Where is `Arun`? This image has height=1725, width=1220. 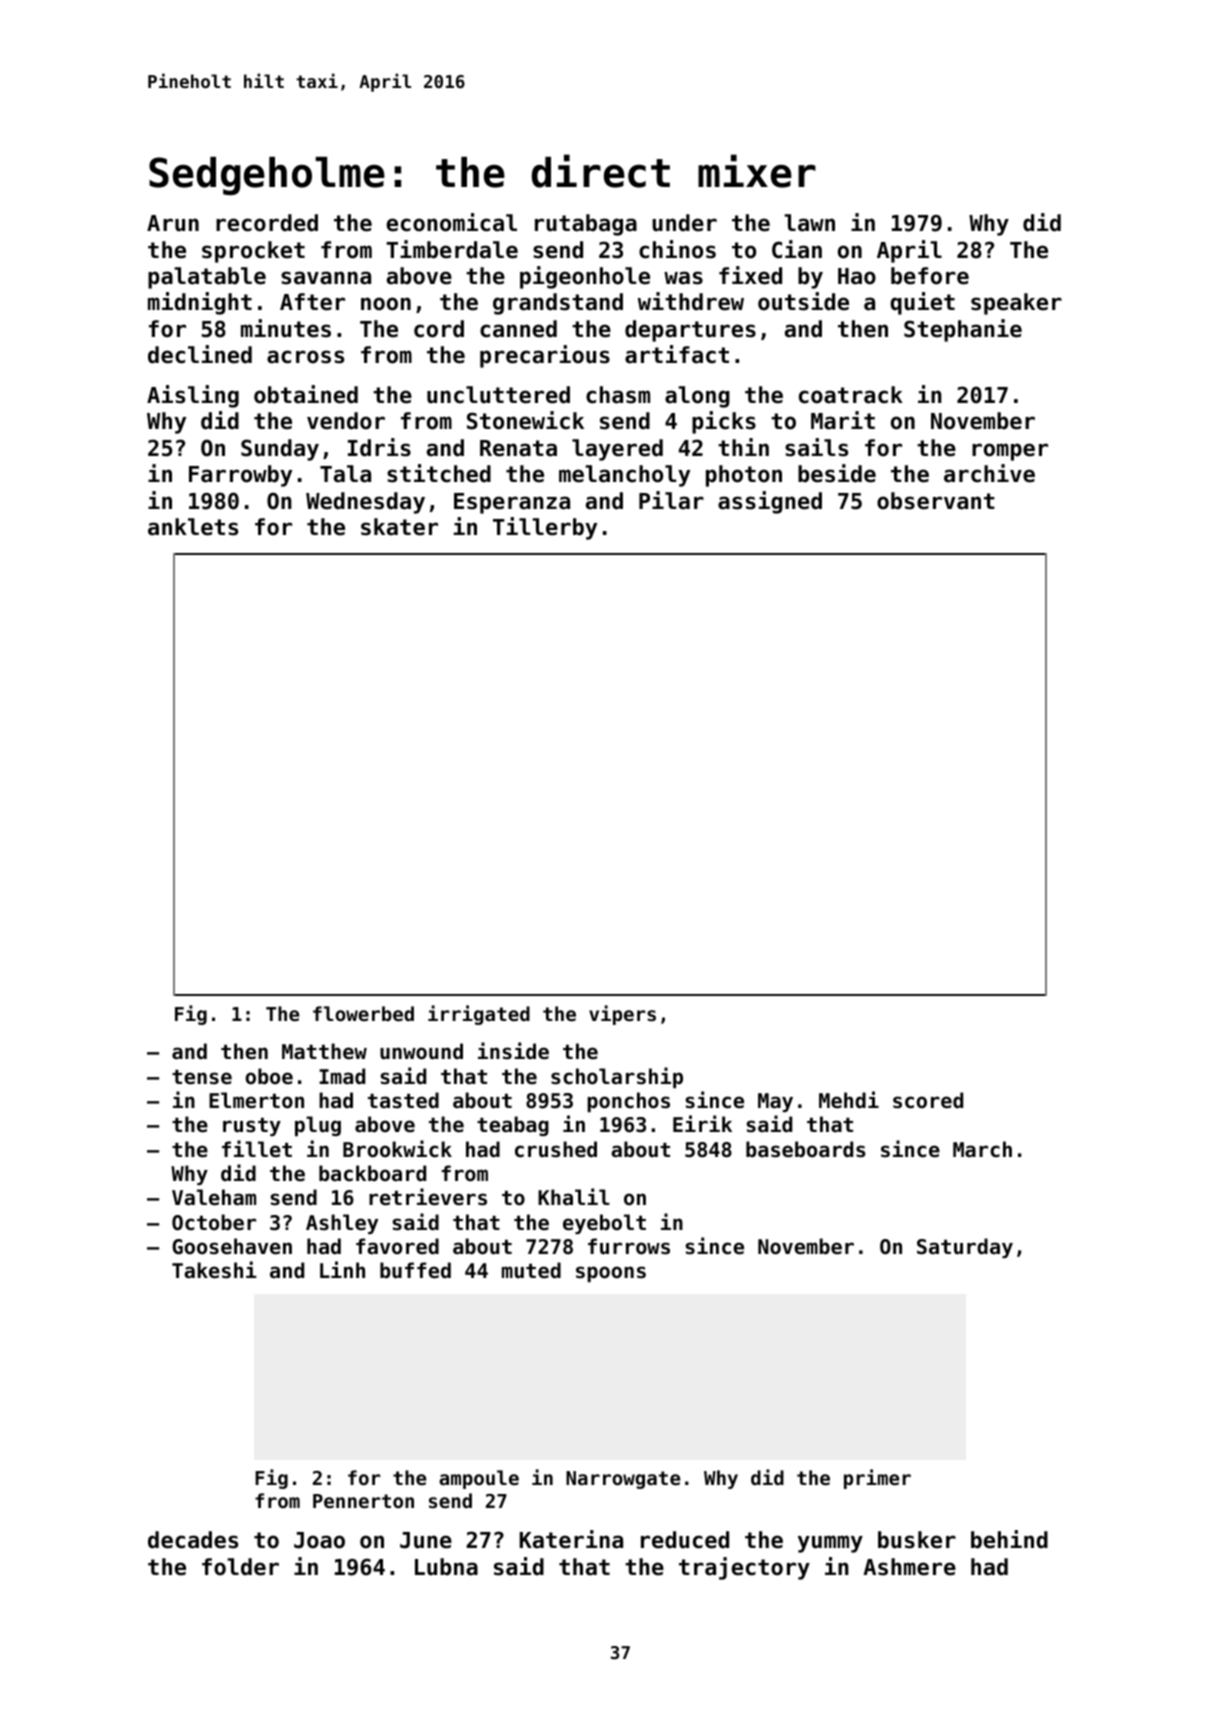
Arun is located at coordinates (173, 223).
